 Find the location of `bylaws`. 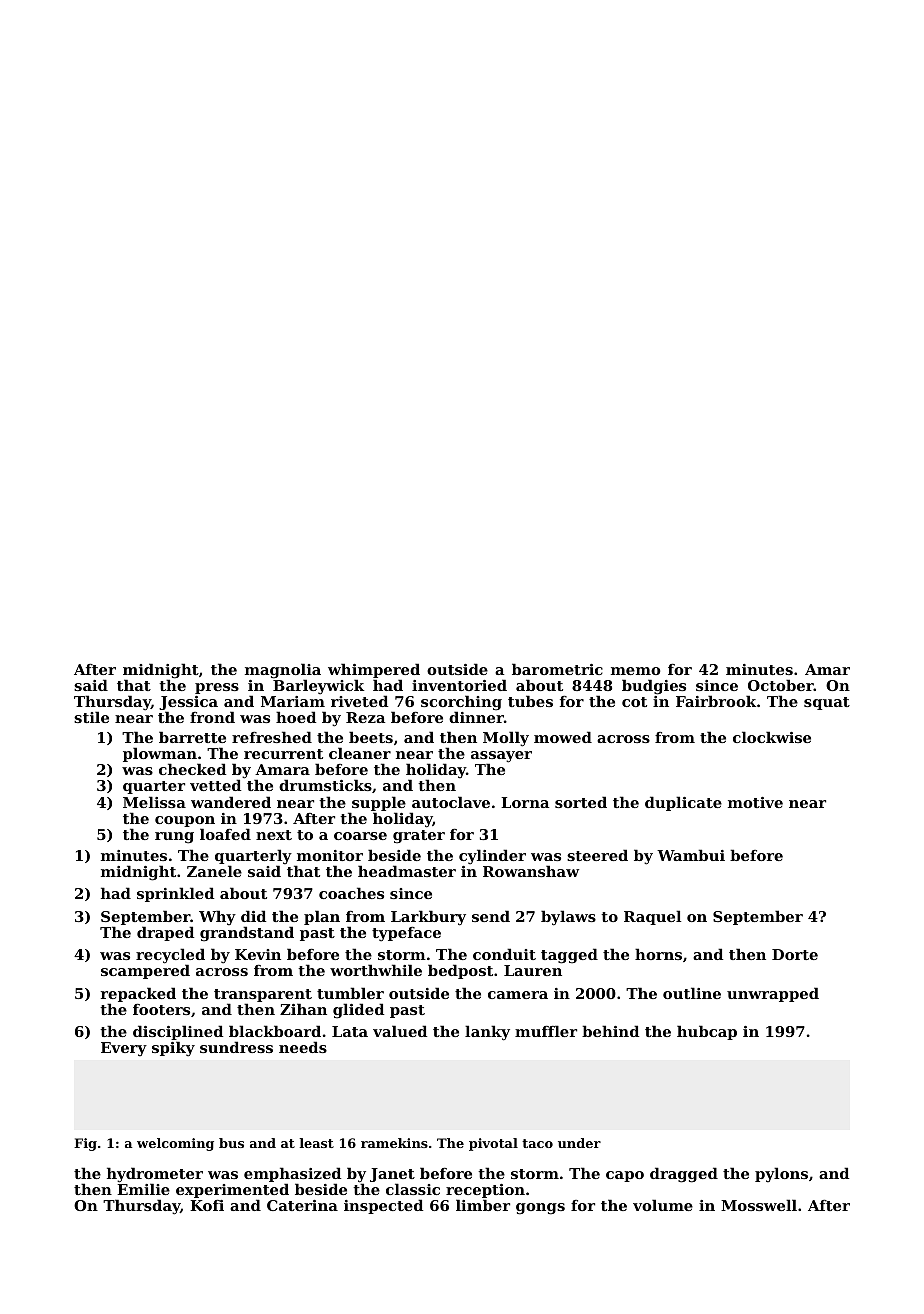

bylaws is located at coordinates (568, 918).
